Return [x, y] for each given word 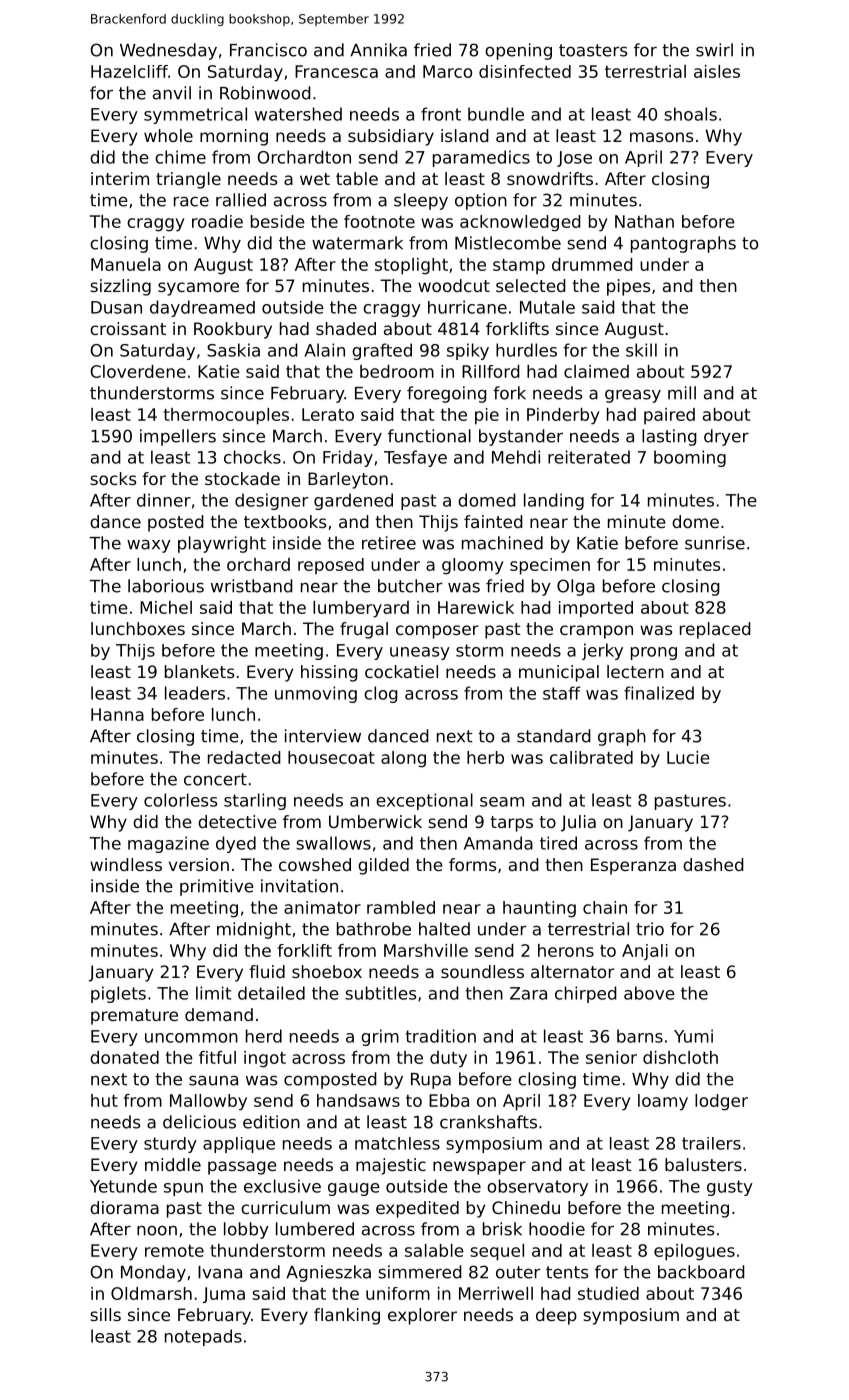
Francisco [268, 50]
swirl [714, 50]
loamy [663, 1102]
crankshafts [488, 1122]
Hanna [117, 714]
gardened [353, 501]
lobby [246, 1230]
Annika [378, 50]
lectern [635, 671]
